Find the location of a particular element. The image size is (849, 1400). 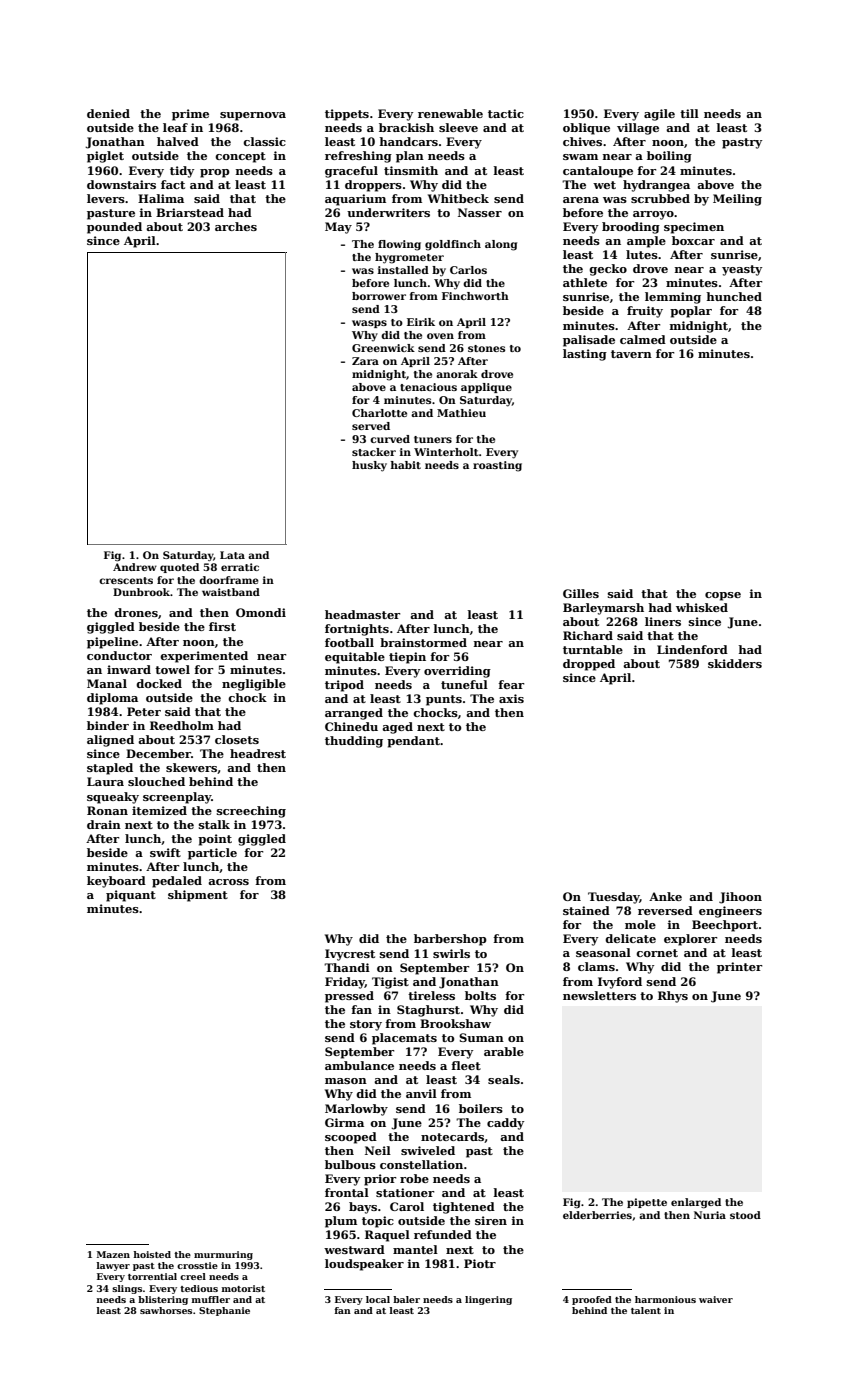

renewable is located at coordinates (450, 113).
